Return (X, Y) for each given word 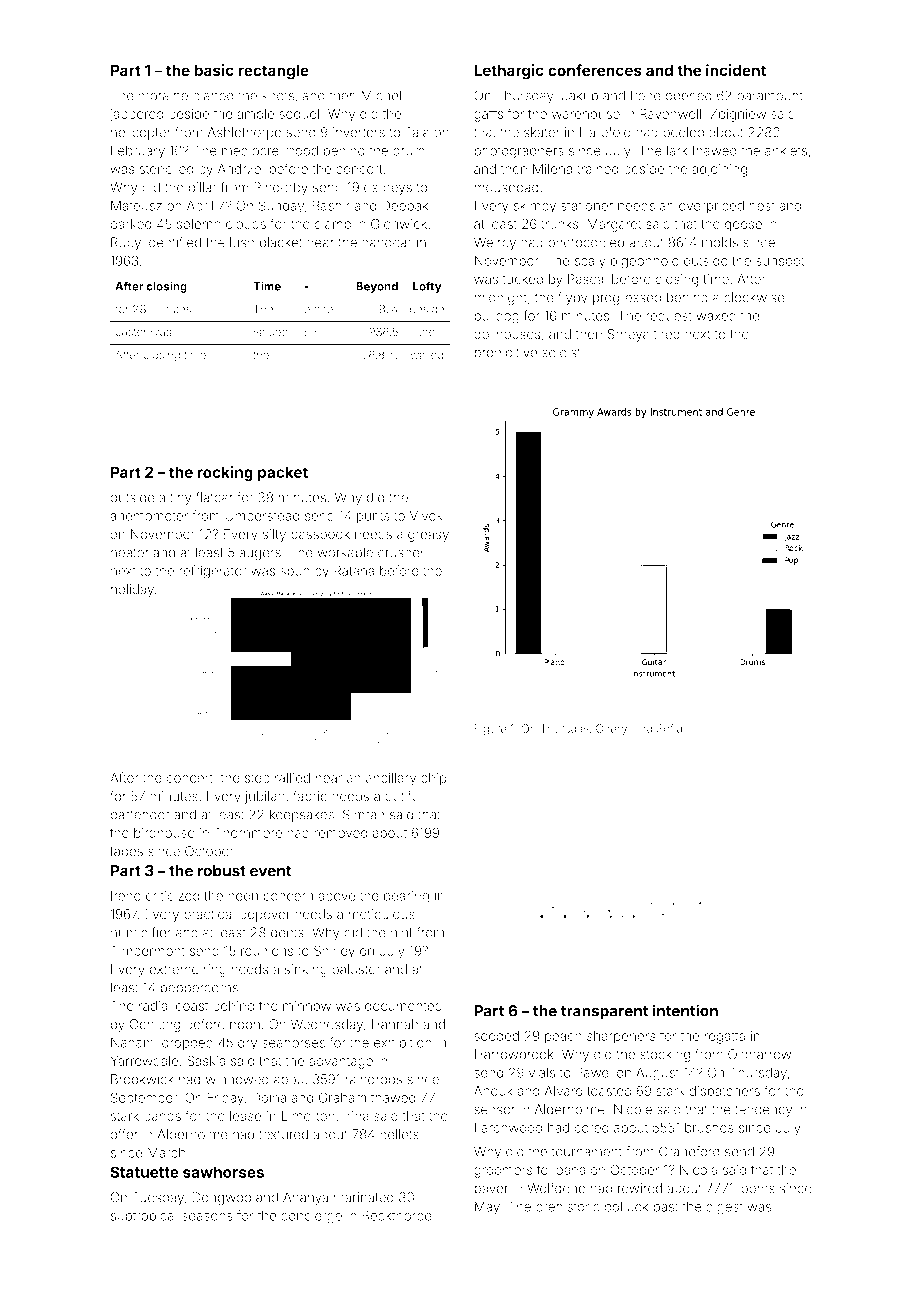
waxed (716, 316)
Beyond (377, 287)
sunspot (780, 262)
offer (124, 1134)
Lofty (427, 287)
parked (131, 225)
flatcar (214, 497)
